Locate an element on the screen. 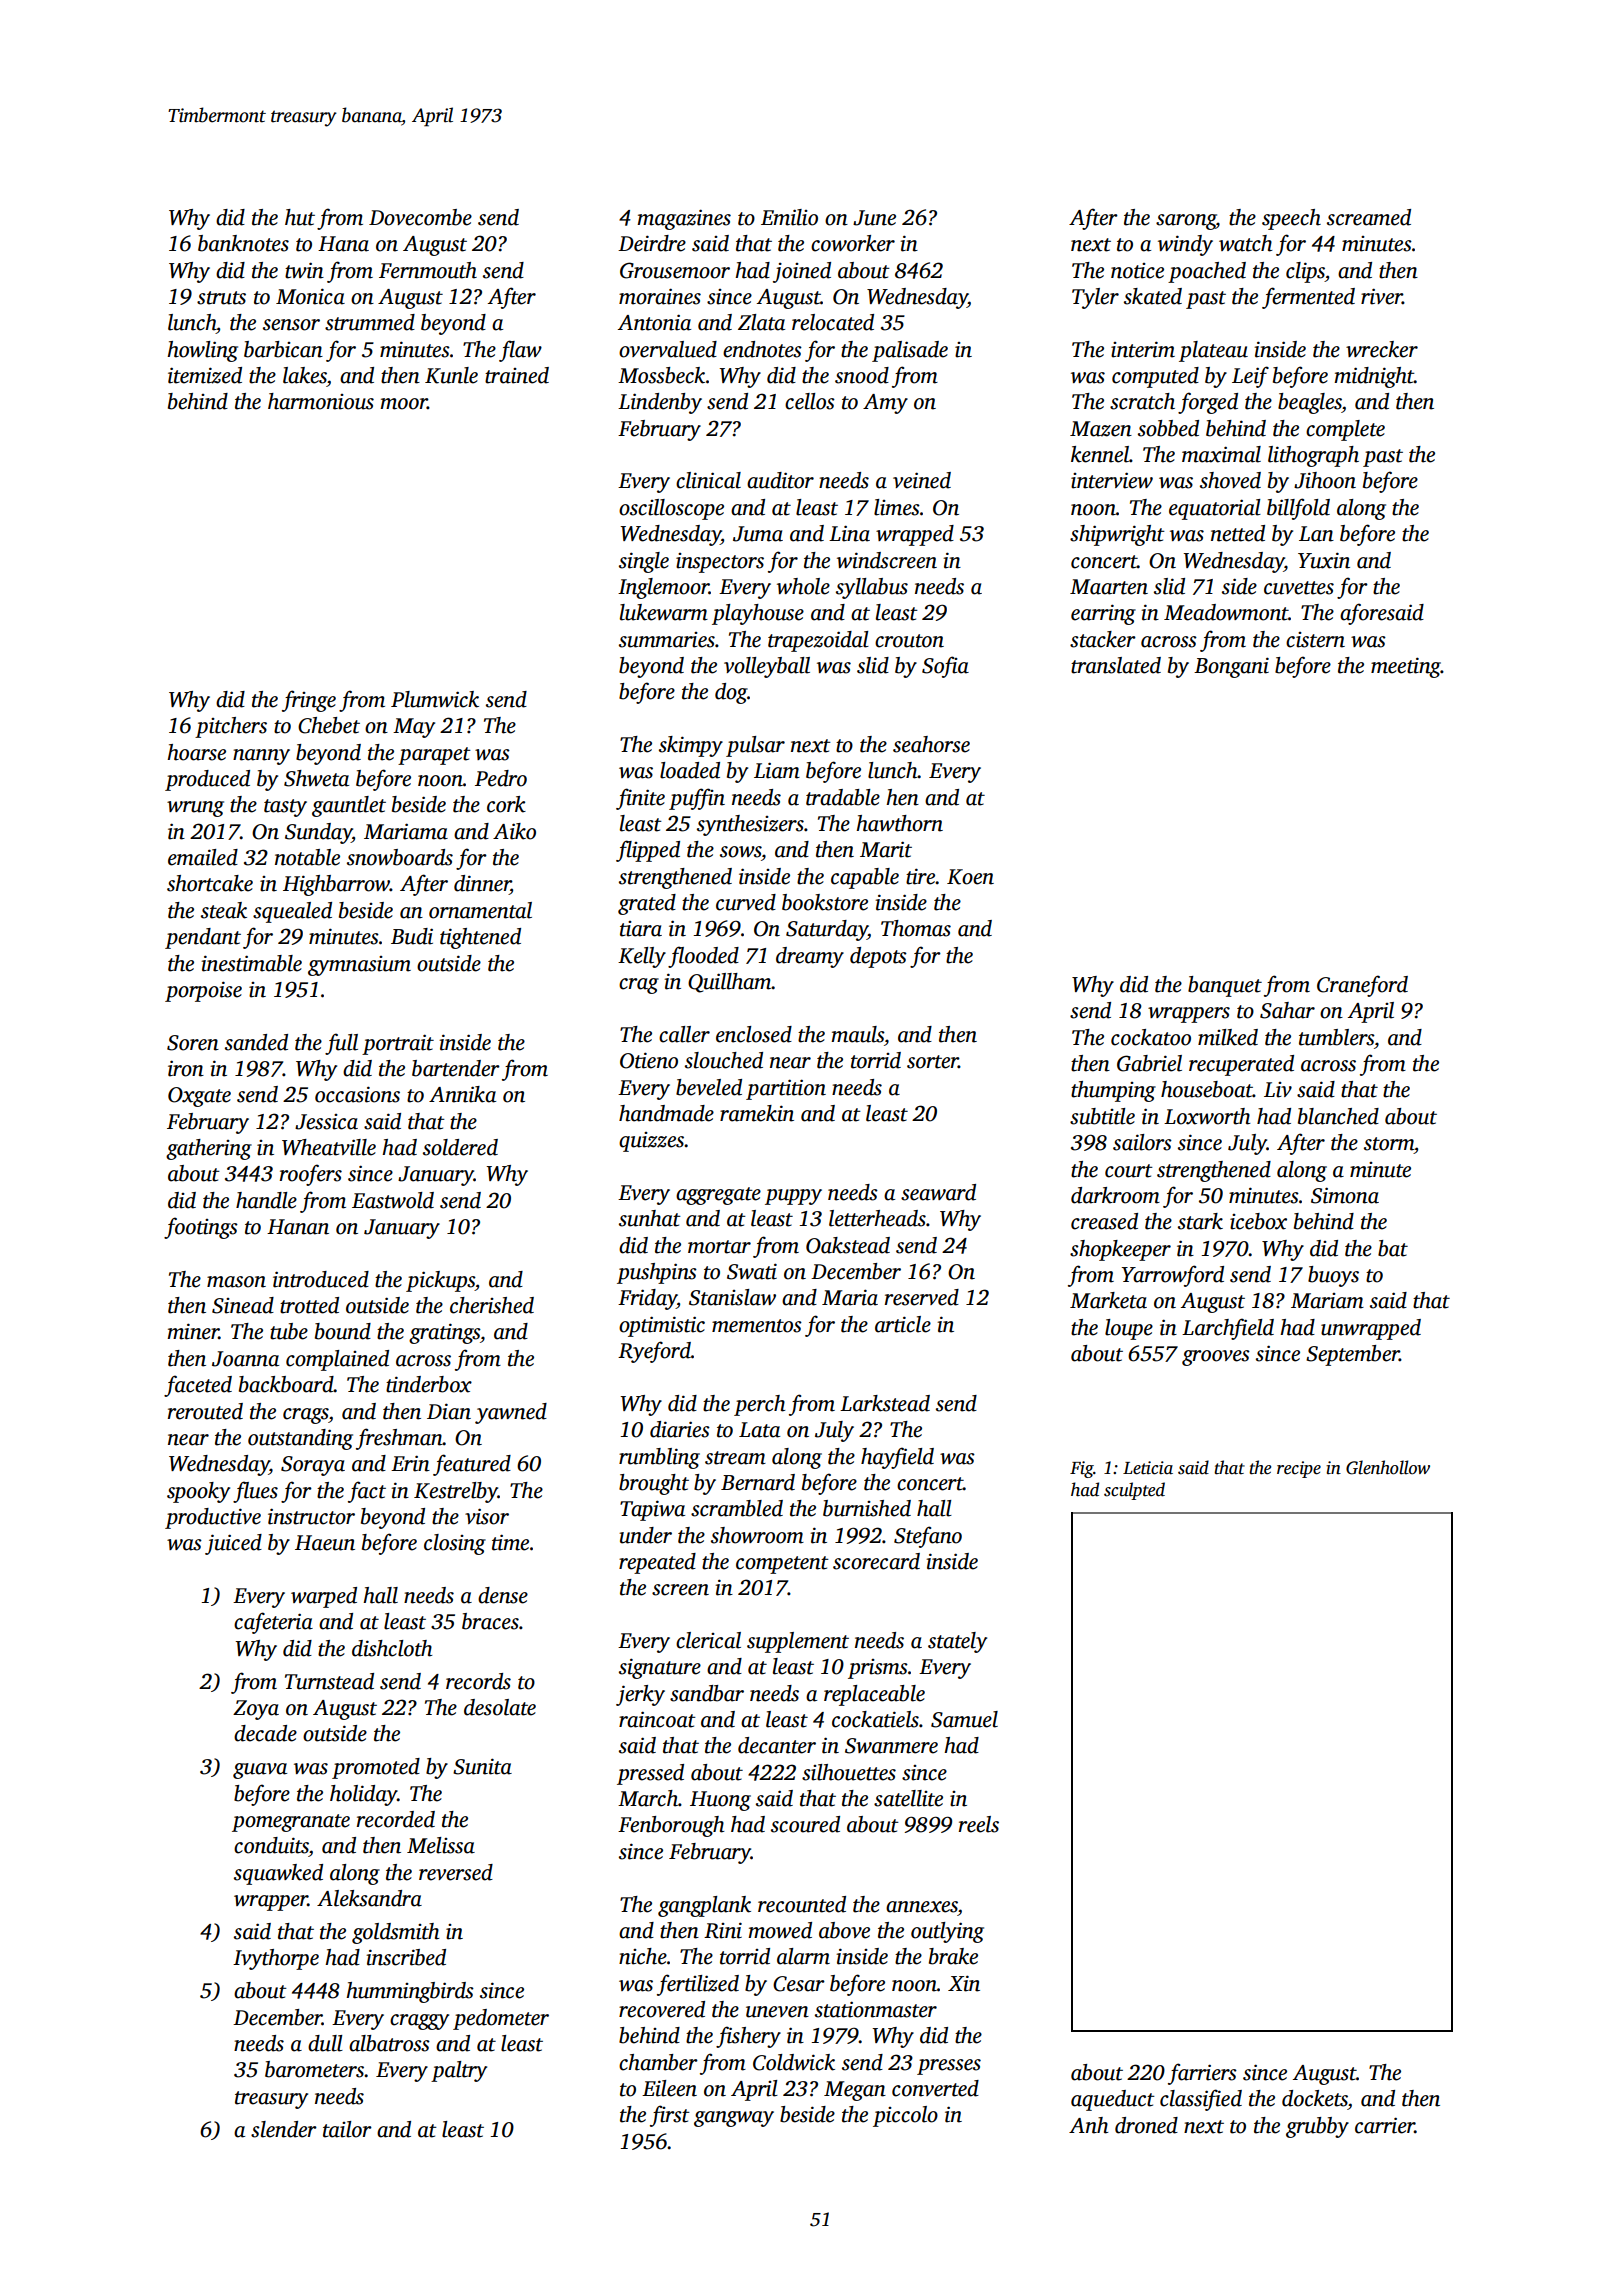  Chebet is located at coordinates (329, 725).
